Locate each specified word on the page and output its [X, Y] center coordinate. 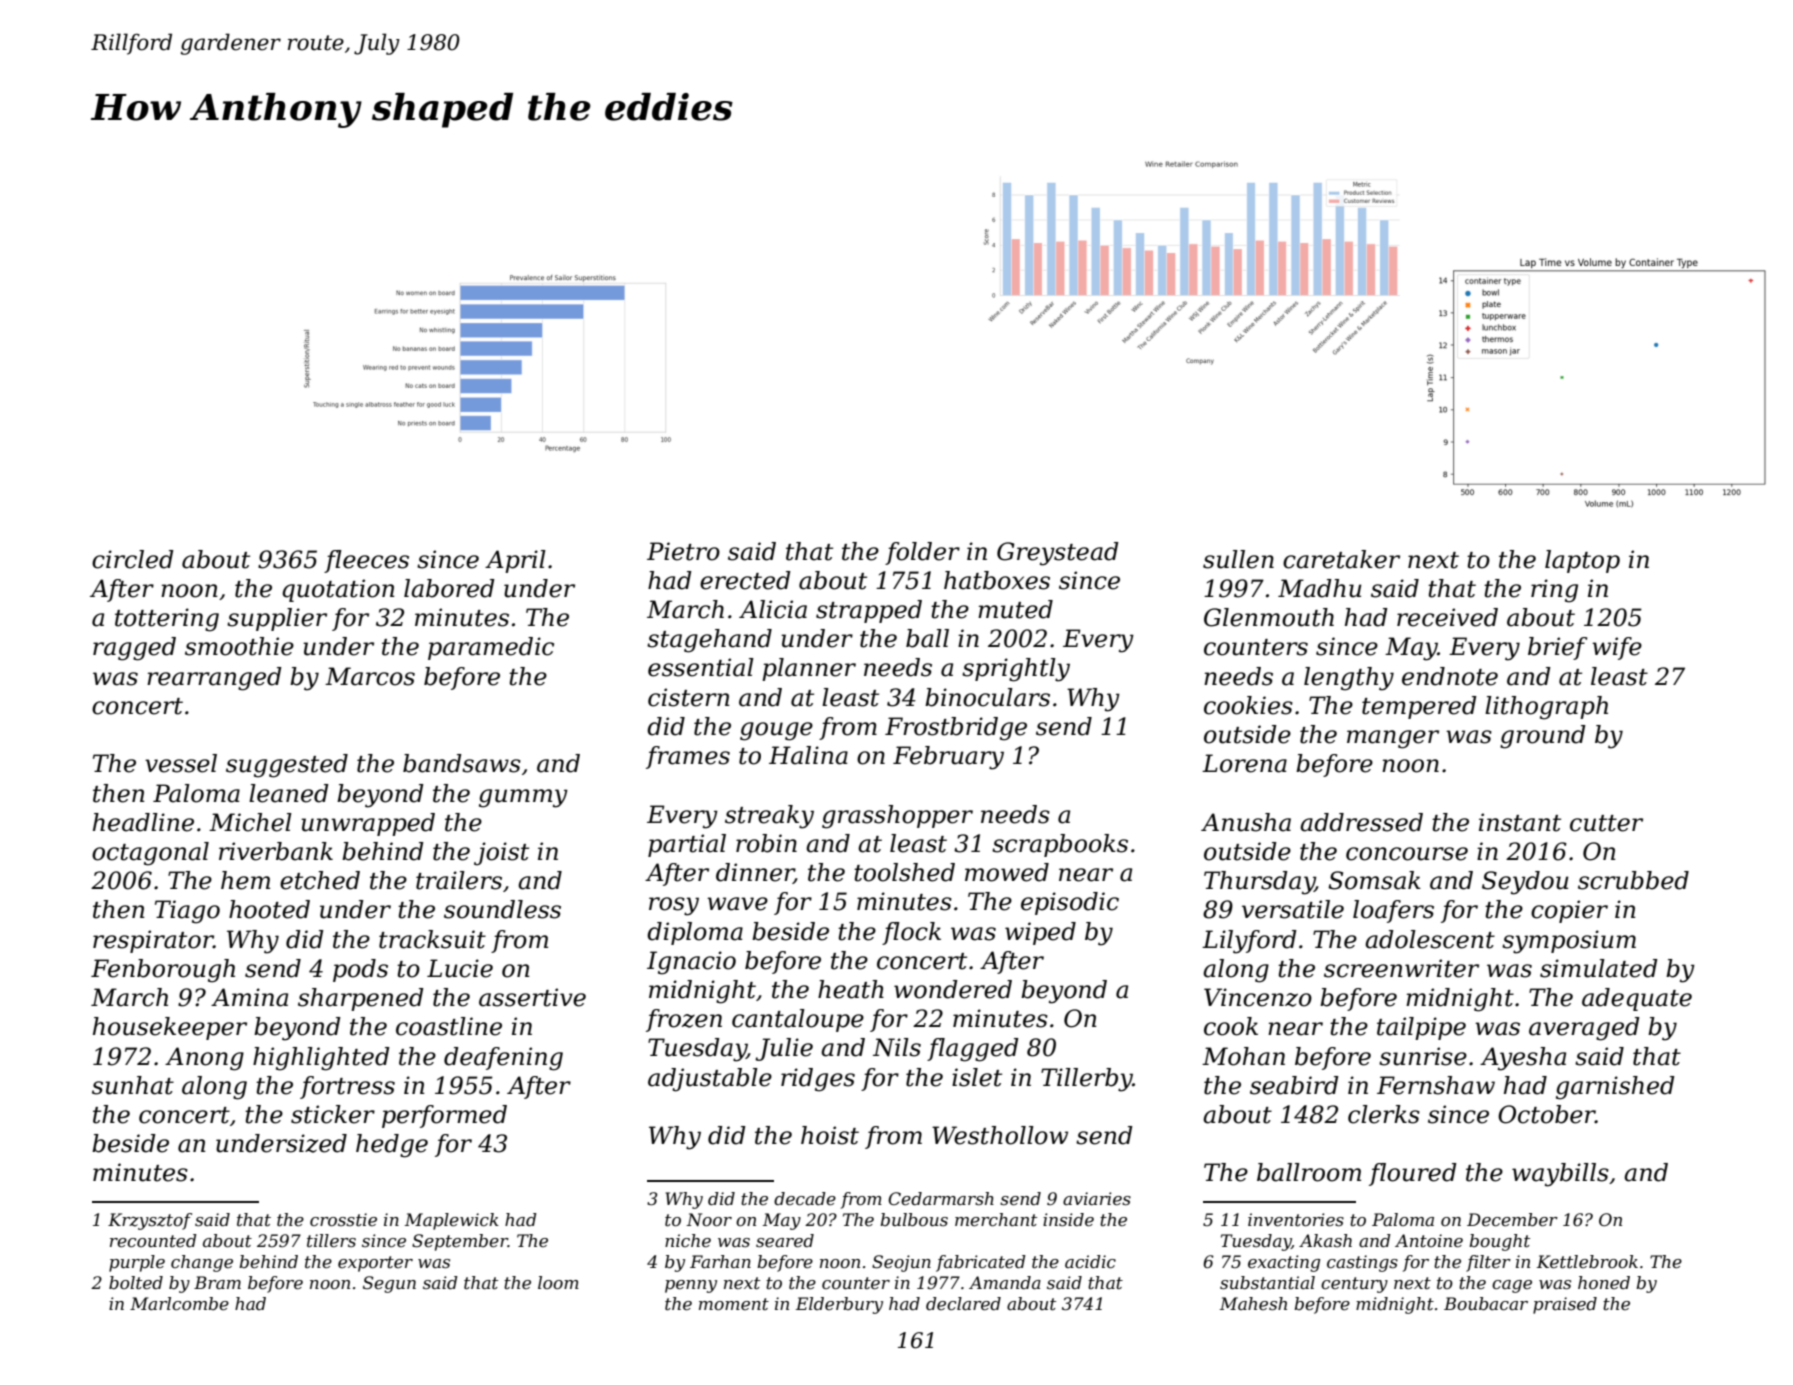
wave [737, 904]
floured [1413, 1174]
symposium [1569, 942]
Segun [389, 1284]
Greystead [1058, 554]
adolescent [1430, 939]
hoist [830, 1135]
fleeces [366, 561]
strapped [869, 611]
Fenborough [163, 971]
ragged [134, 649]
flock [911, 933]
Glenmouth [1269, 617]
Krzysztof [150, 1221]
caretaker [1341, 559]
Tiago [187, 912]
